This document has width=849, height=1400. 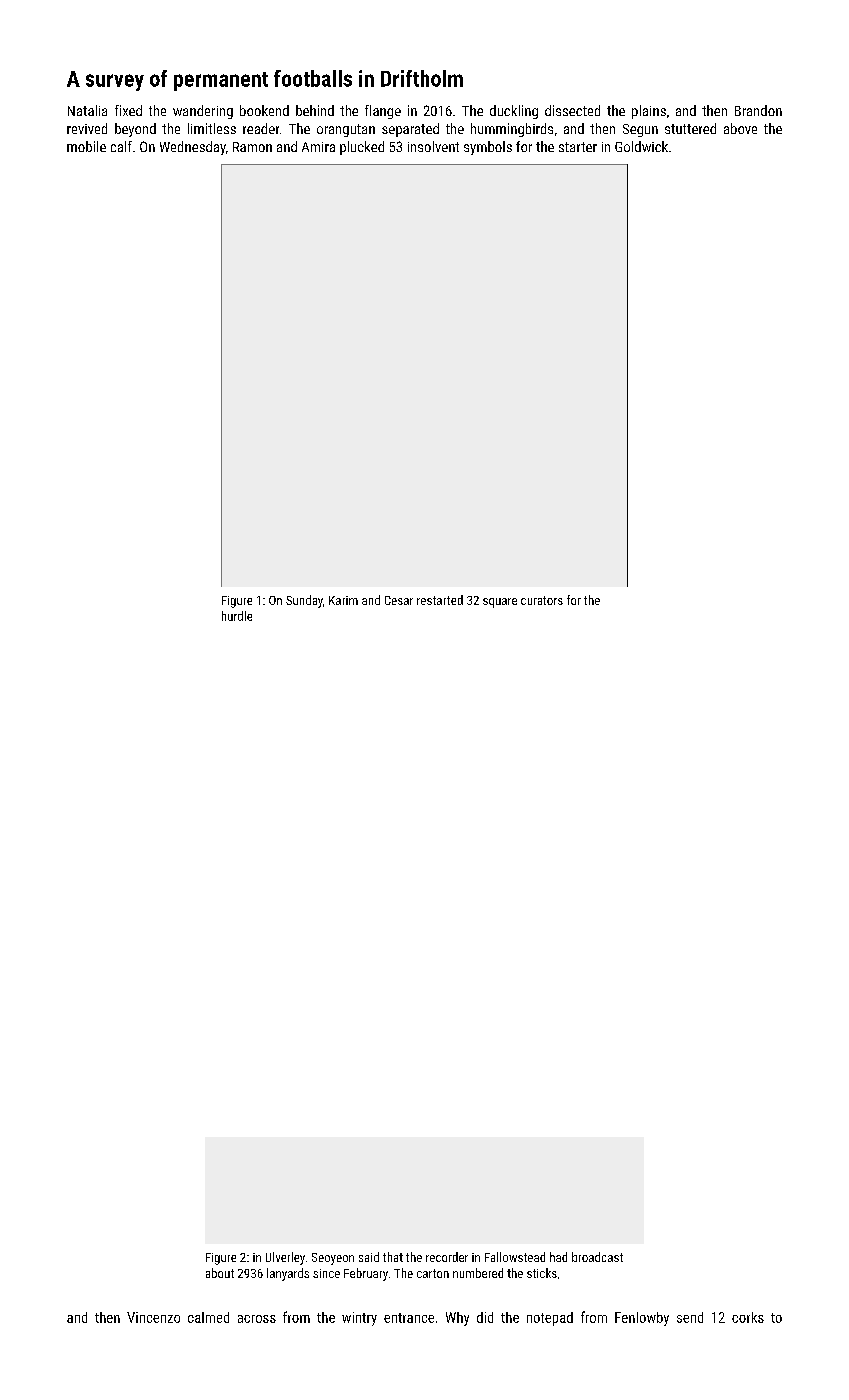 What do you see at coordinates (153, 1317) in the document?
I see `Vincenzo` at bounding box center [153, 1317].
